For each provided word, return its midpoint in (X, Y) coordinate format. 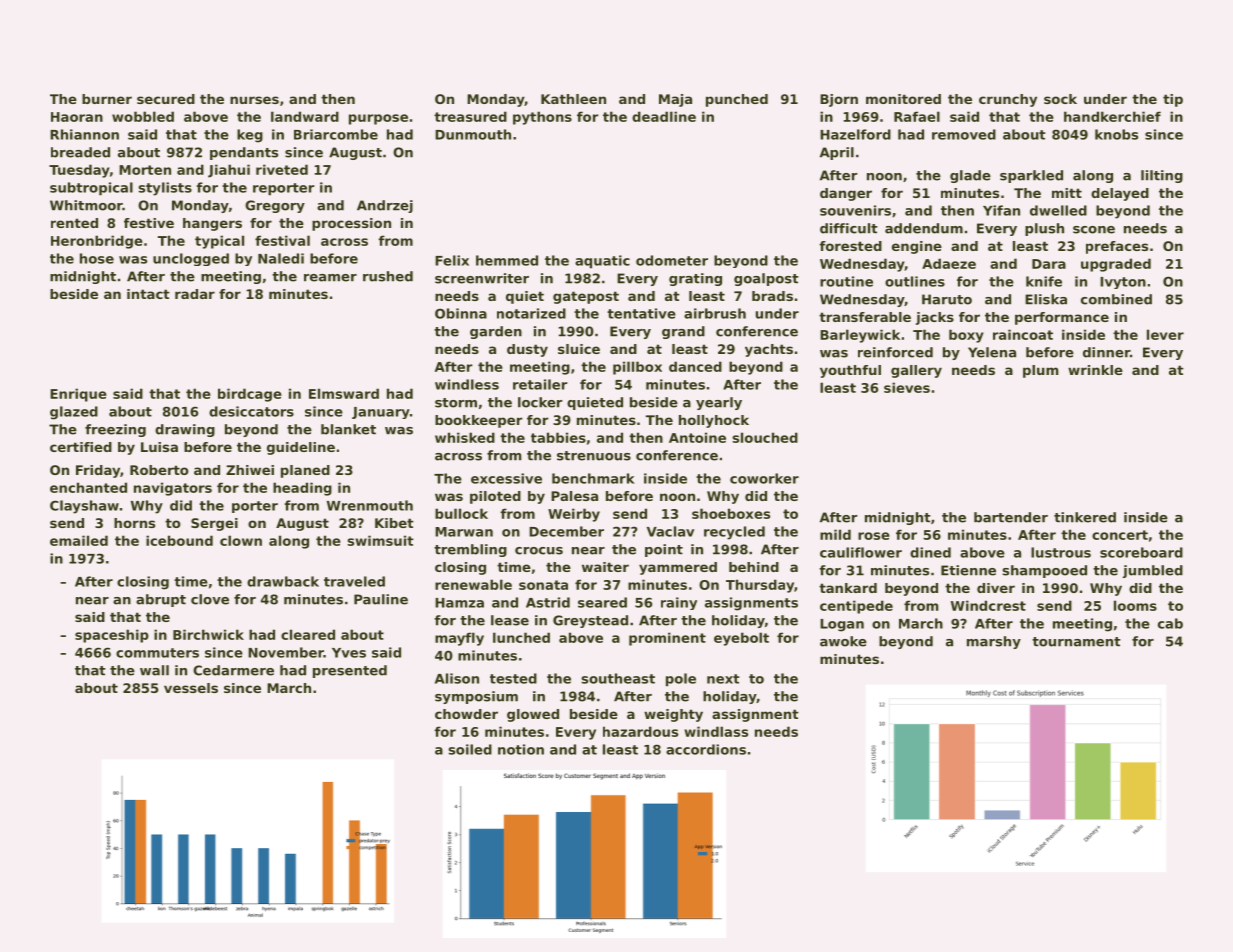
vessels (191, 688)
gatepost (586, 297)
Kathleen (573, 99)
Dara (1049, 264)
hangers (212, 224)
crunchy (1008, 100)
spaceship (112, 636)
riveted (282, 169)
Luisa (159, 447)
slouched (765, 437)
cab (1170, 623)
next (723, 679)
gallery (916, 371)
